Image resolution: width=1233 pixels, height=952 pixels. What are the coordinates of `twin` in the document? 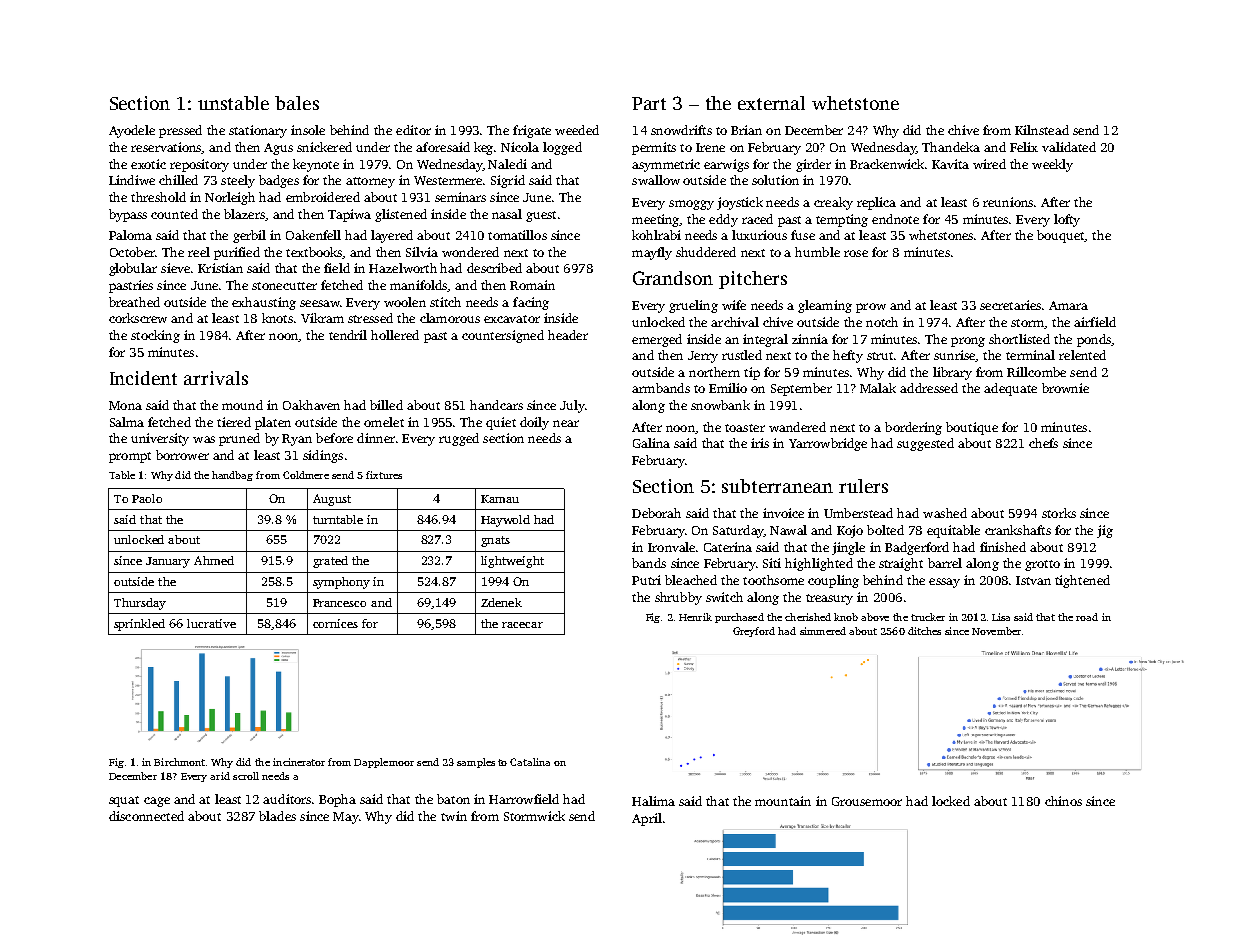 It's located at (454, 816).
